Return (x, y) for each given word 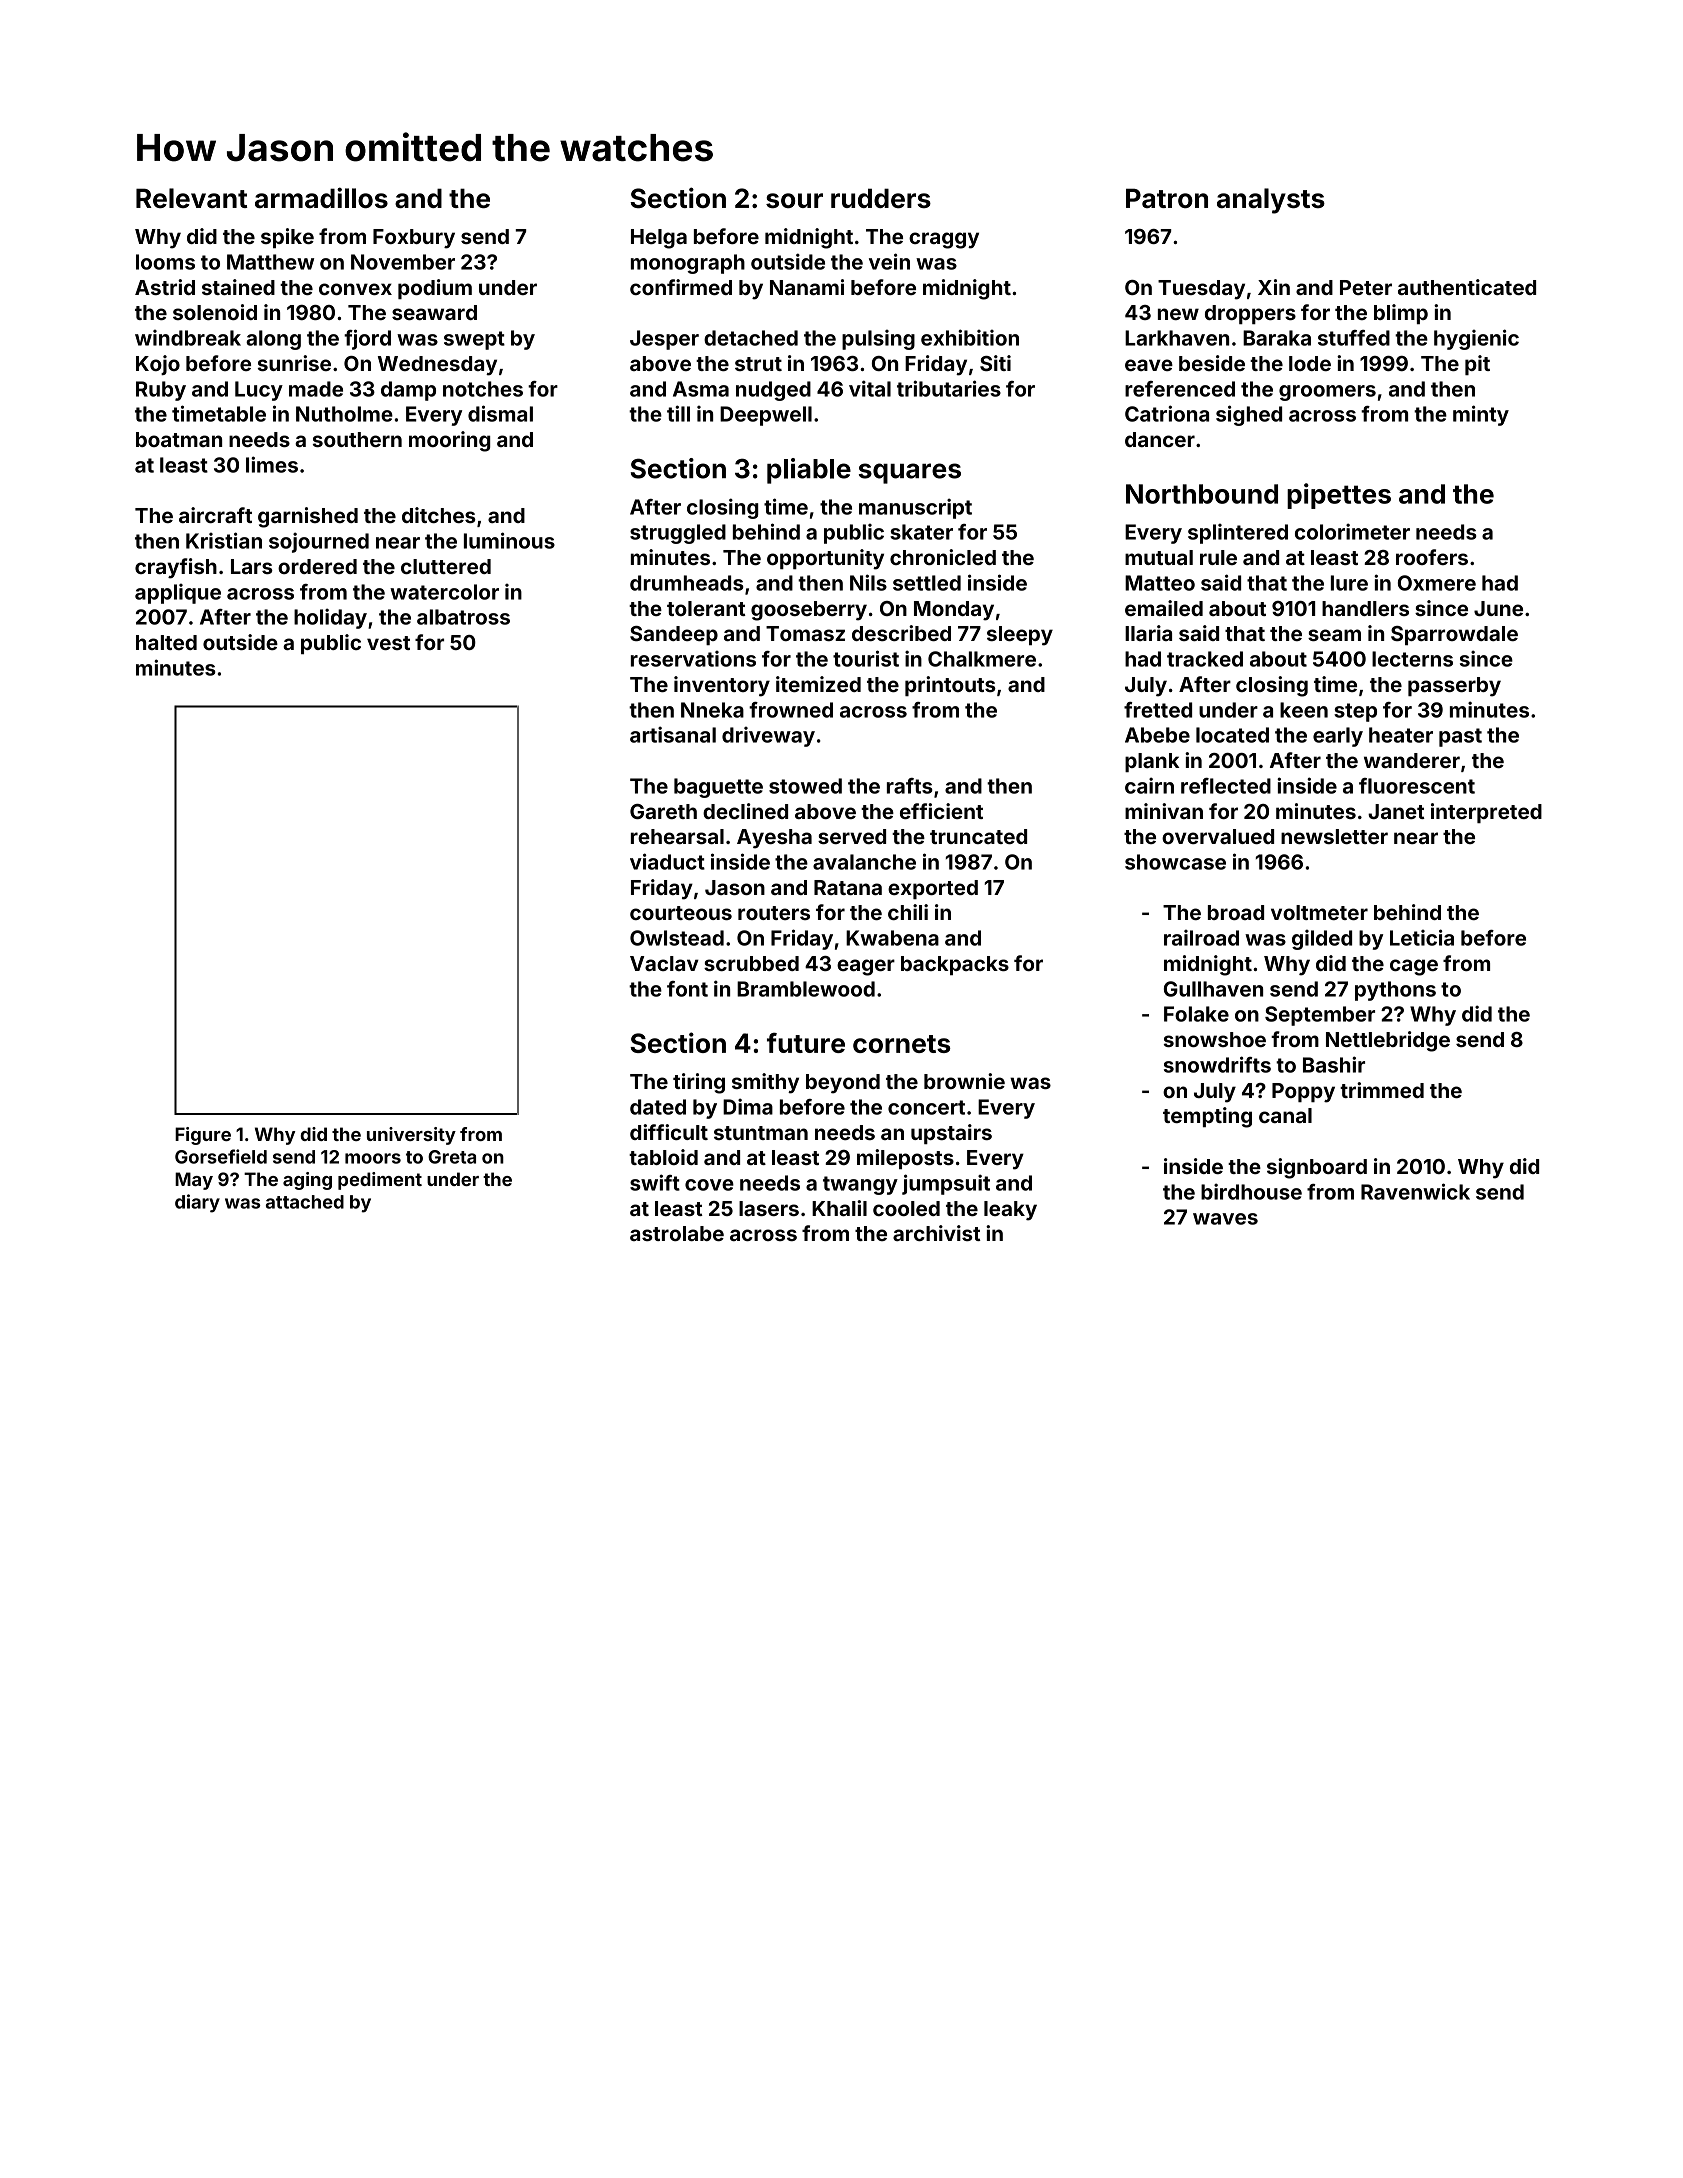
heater (1401, 735)
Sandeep (674, 635)
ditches (439, 515)
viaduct (667, 861)
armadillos (321, 197)
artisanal (673, 734)
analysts (1271, 201)
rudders (881, 198)
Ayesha (774, 839)
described (901, 633)
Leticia (1422, 937)
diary (197, 1203)
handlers (1365, 608)
